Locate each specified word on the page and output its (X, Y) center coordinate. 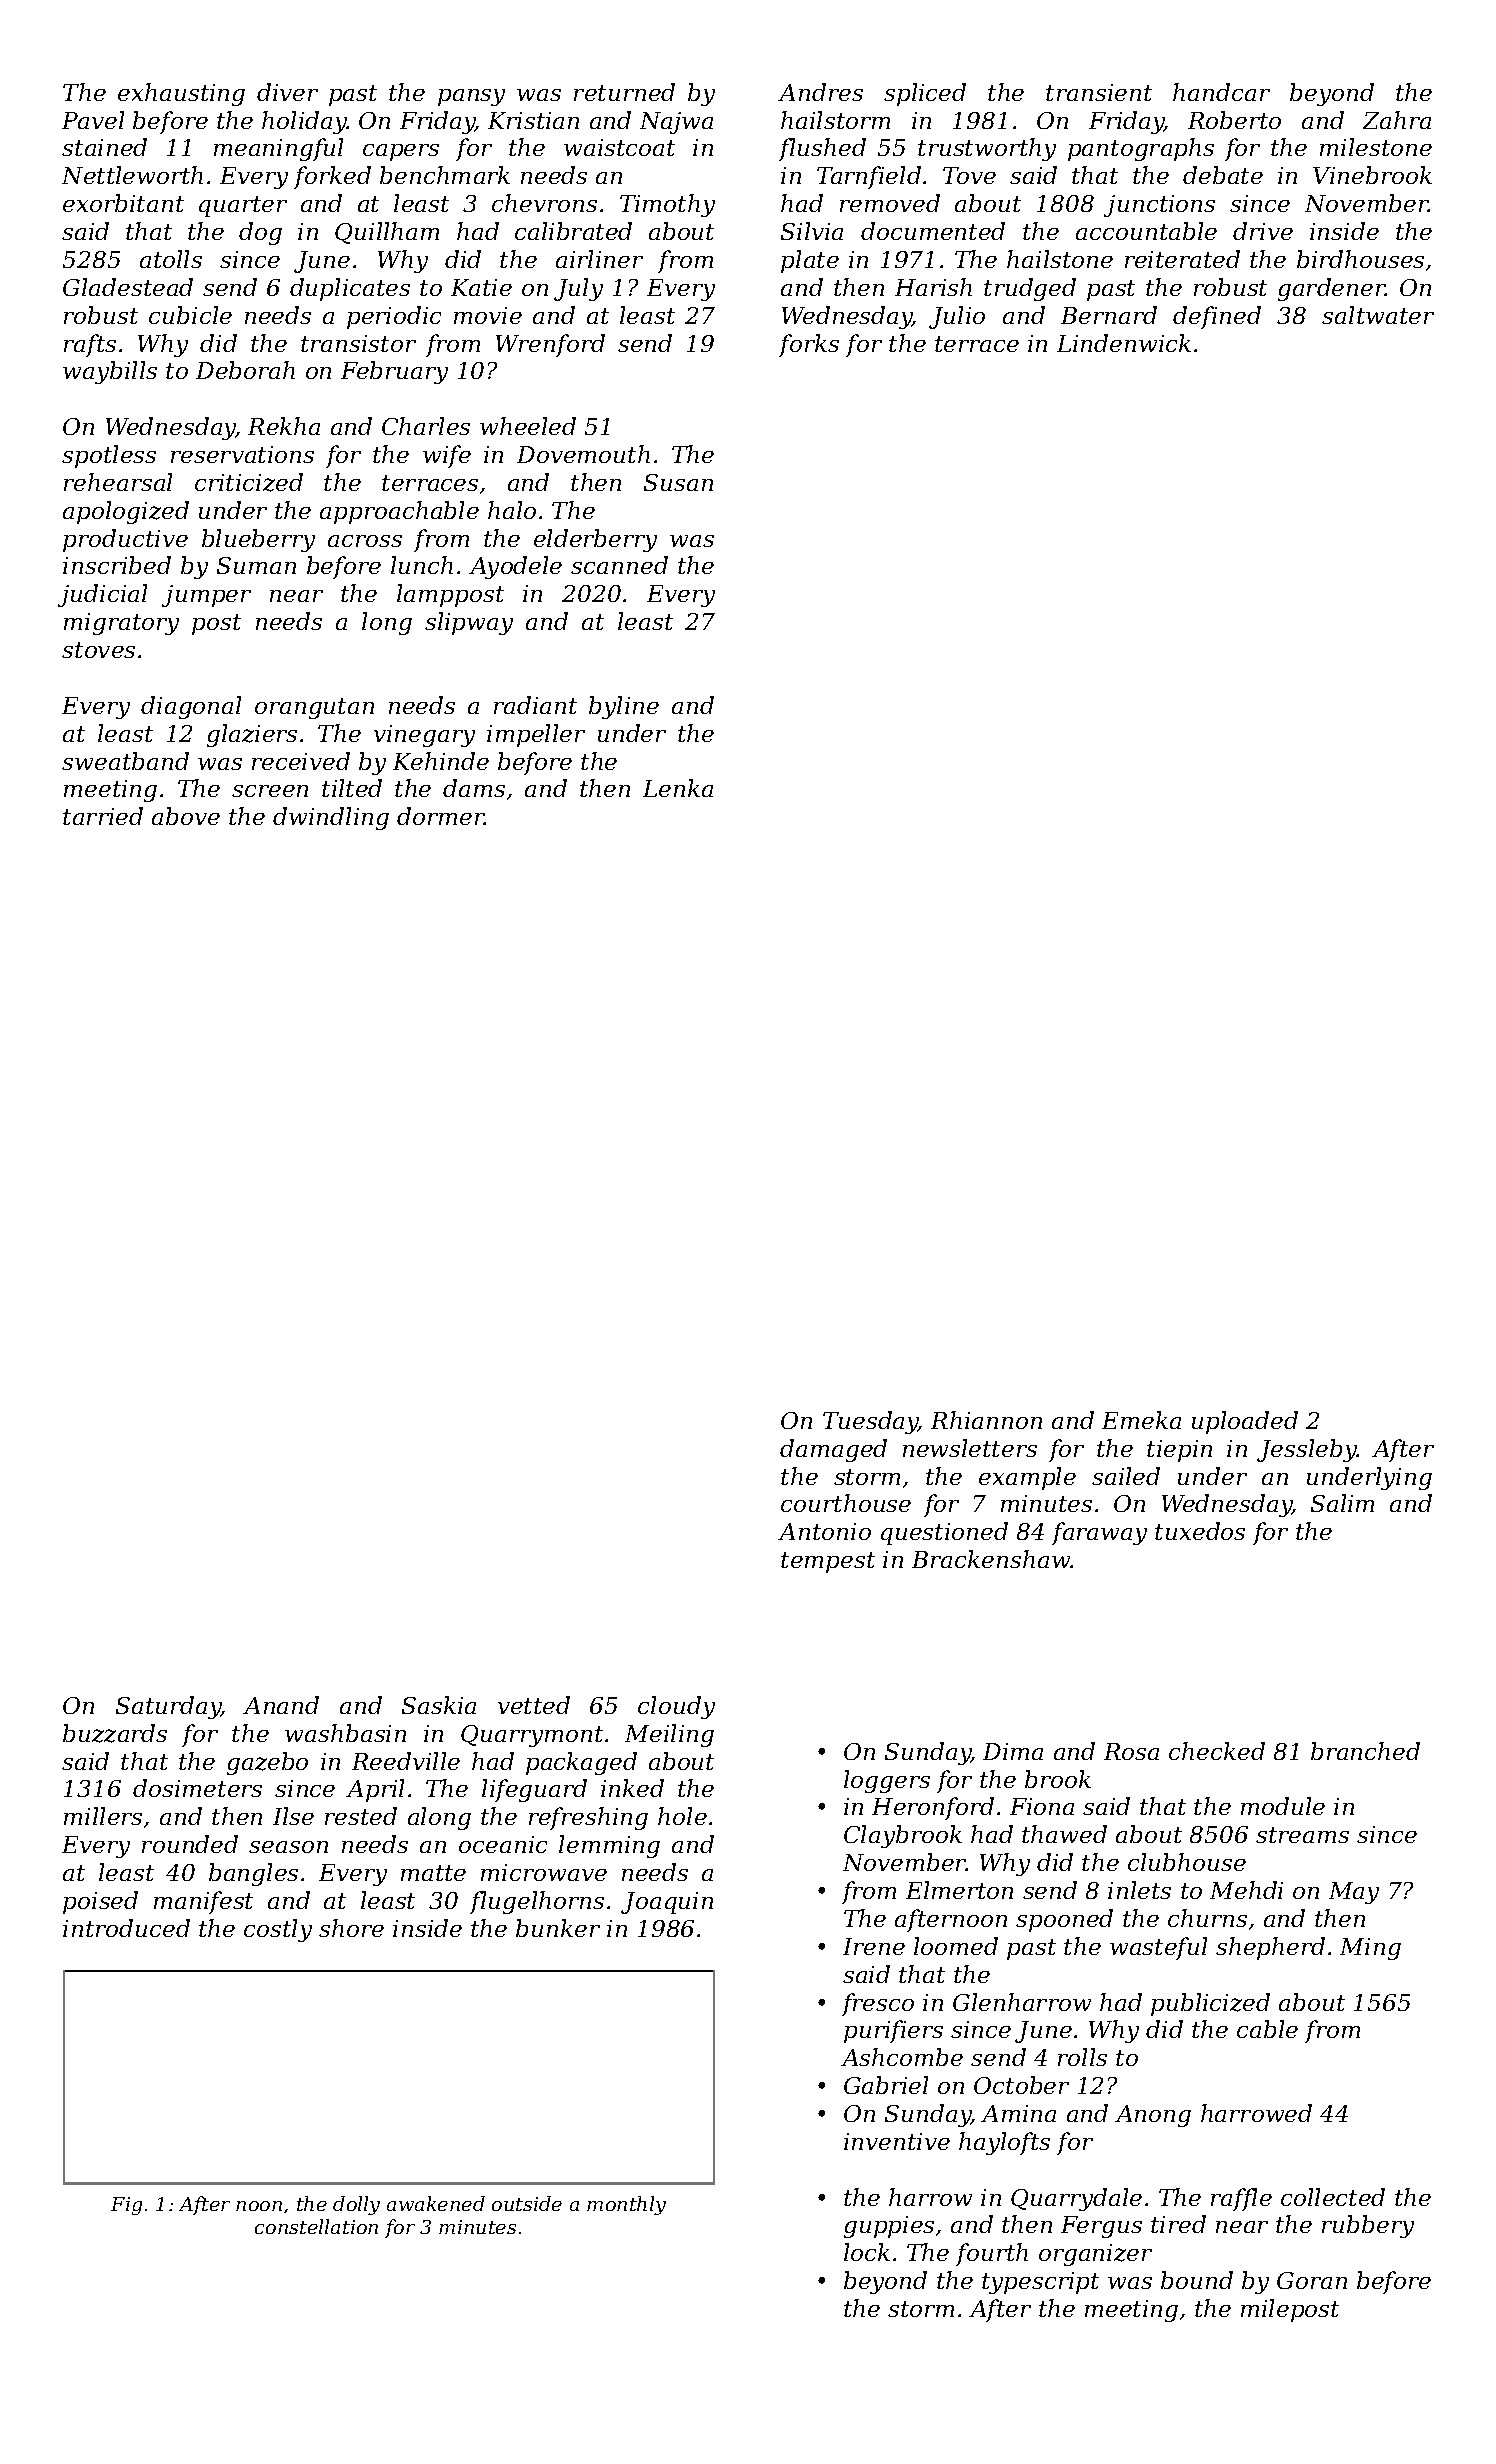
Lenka (678, 788)
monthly (626, 2205)
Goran (1312, 2280)
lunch (422, 565)
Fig (126, 2206)
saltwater (1378, 315)
